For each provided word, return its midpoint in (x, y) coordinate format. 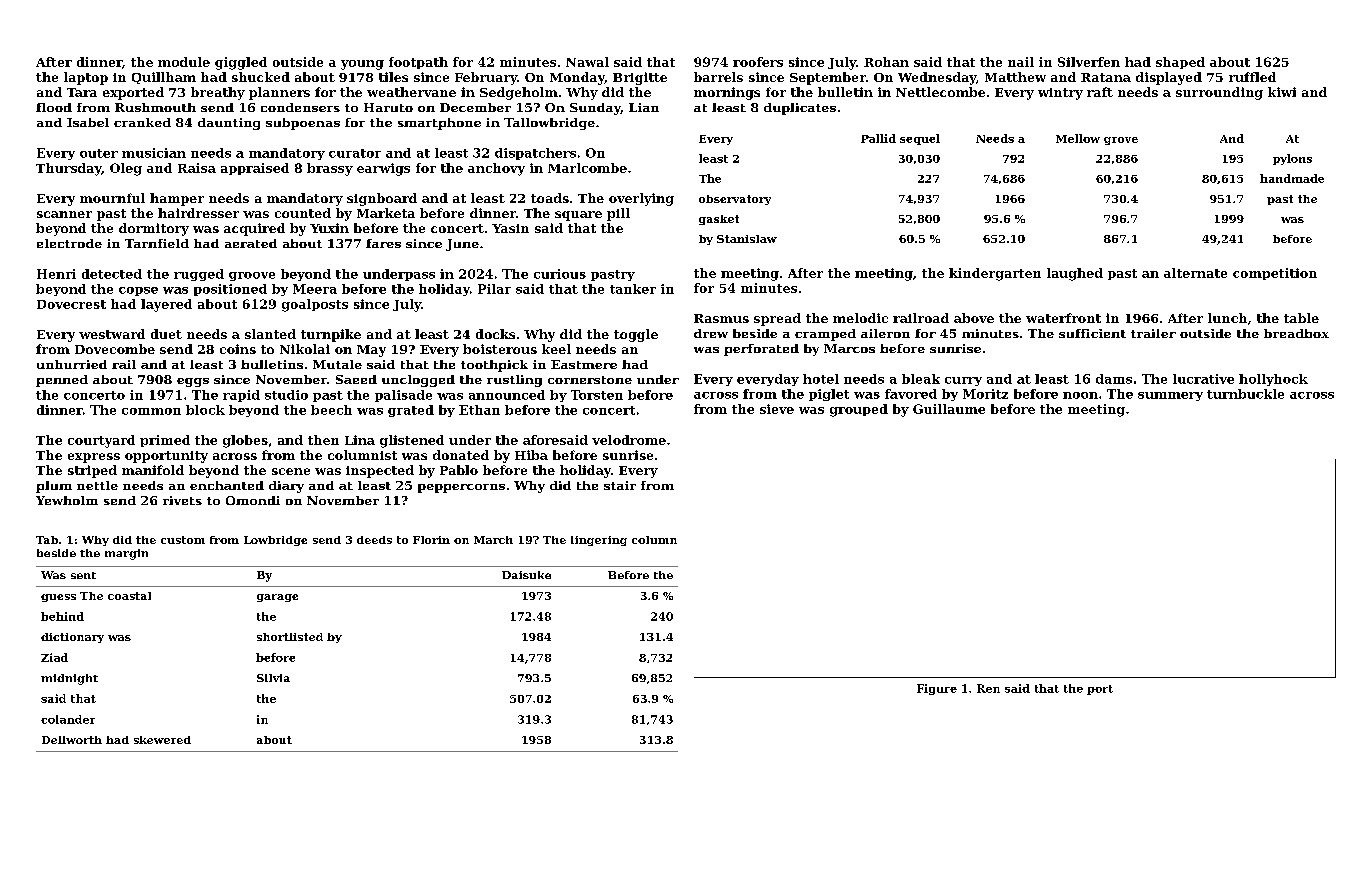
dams (1114, 379)
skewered (162, 740)
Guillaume (949, 409)
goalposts (315, 305)
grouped (859, 410)
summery (1170, 396)
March (493, 540)
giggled (241, 63)
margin (126, 554)
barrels (718, 77)
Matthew (1015, 77)
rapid (241, 396)
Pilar (494, 289)
